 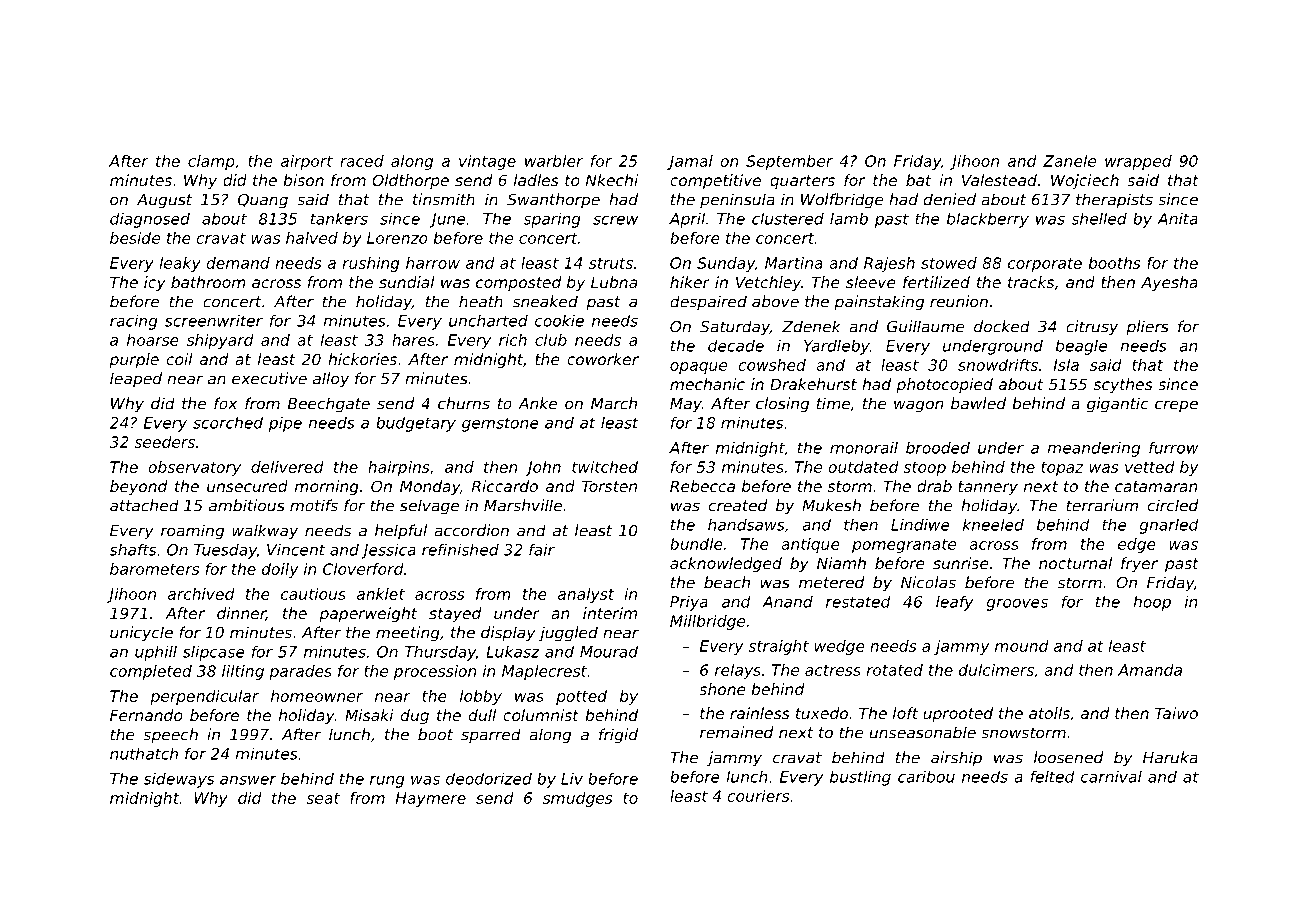 I want to click on refinished, so click(x=460, y=549).
